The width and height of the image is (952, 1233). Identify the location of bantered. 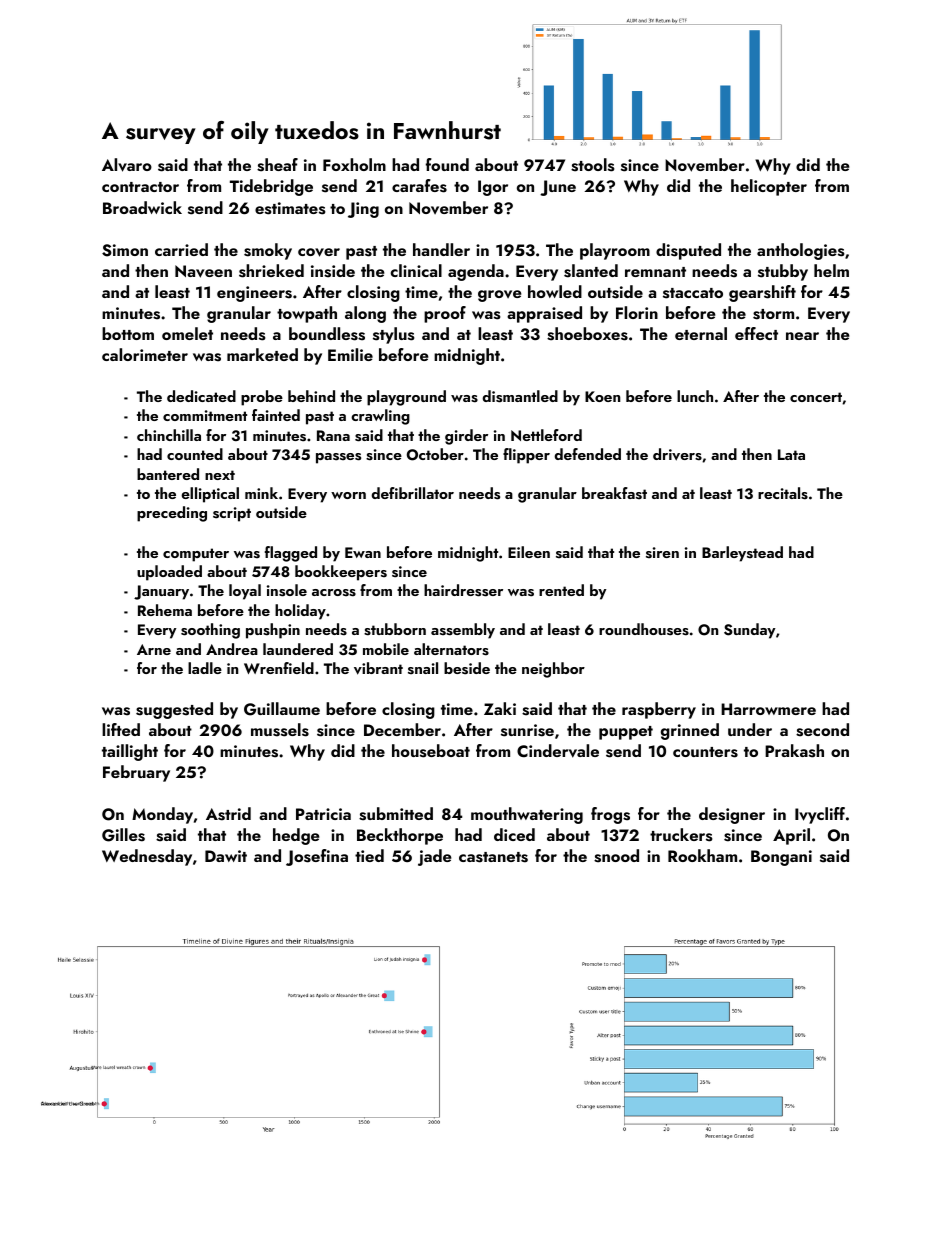
(168, 474).
